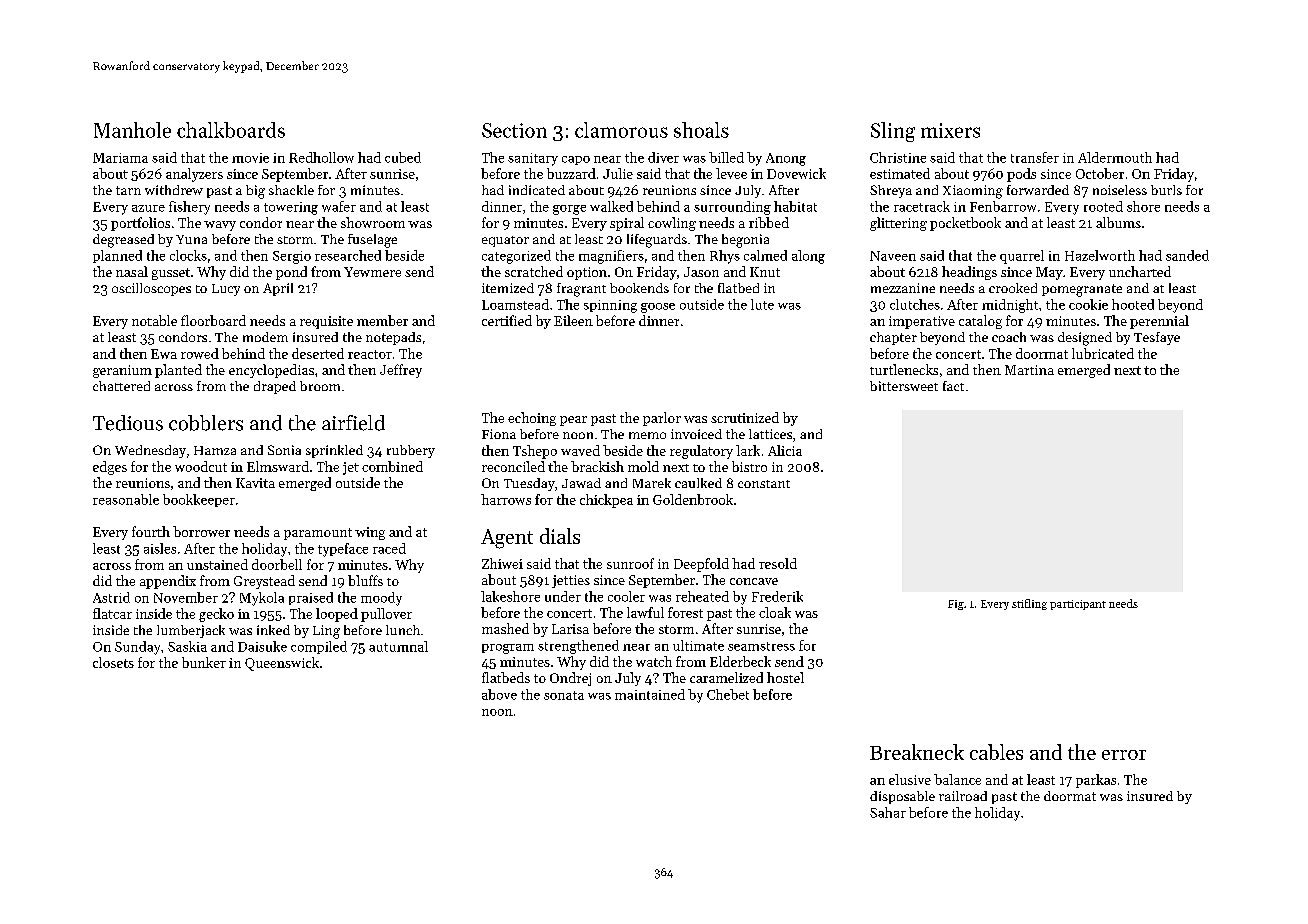 The height and width of the screenshot is (924, 1308). What do you see at coordinates (732, 208) in the screenshot?
I see `surrounding` at bounding box center [732, 208].
